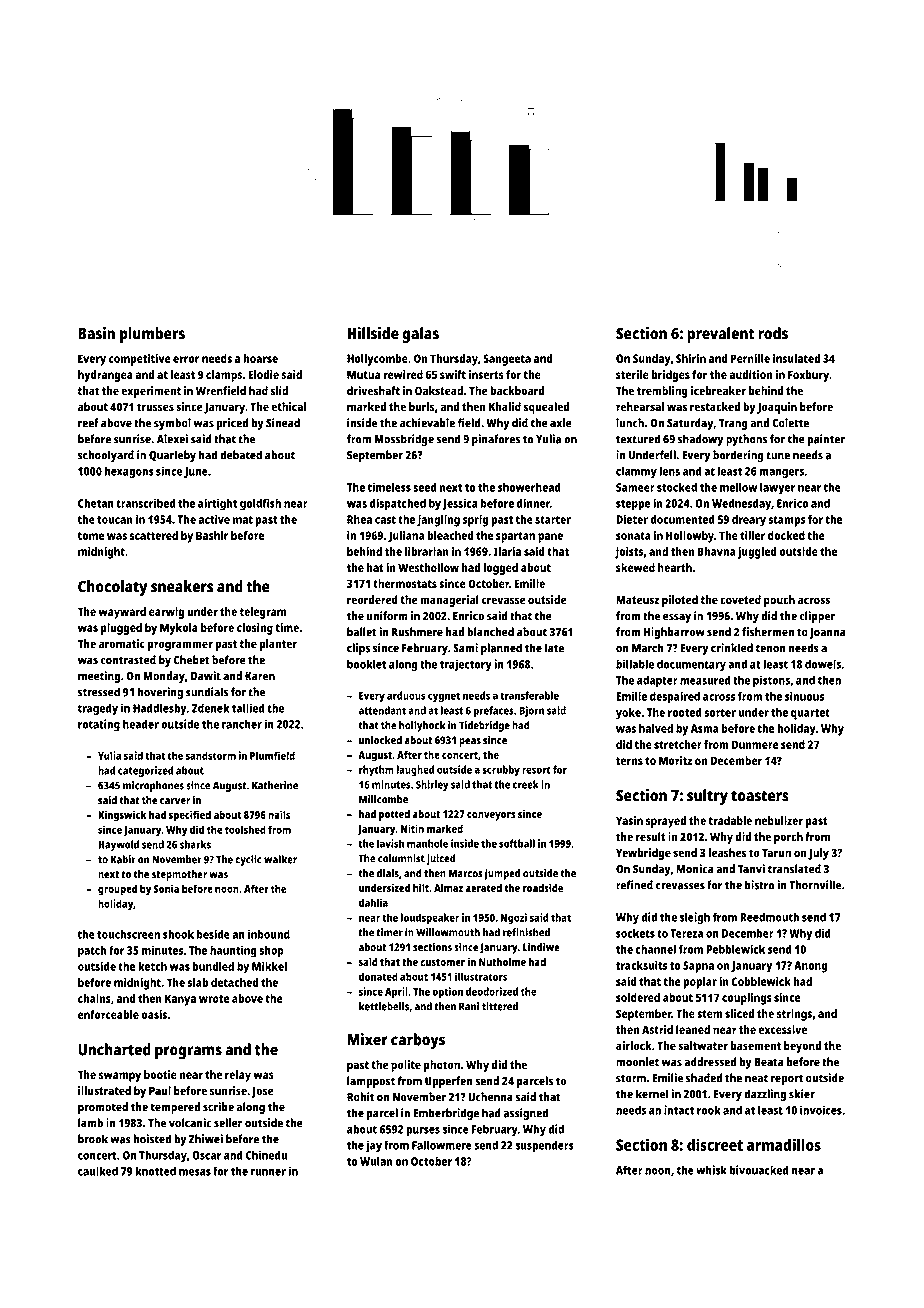 The image size is (924, 1308). What do you see at coordinates (105, 376) in the document?
I see `hydrangea` at bounding box center [105, 376].
